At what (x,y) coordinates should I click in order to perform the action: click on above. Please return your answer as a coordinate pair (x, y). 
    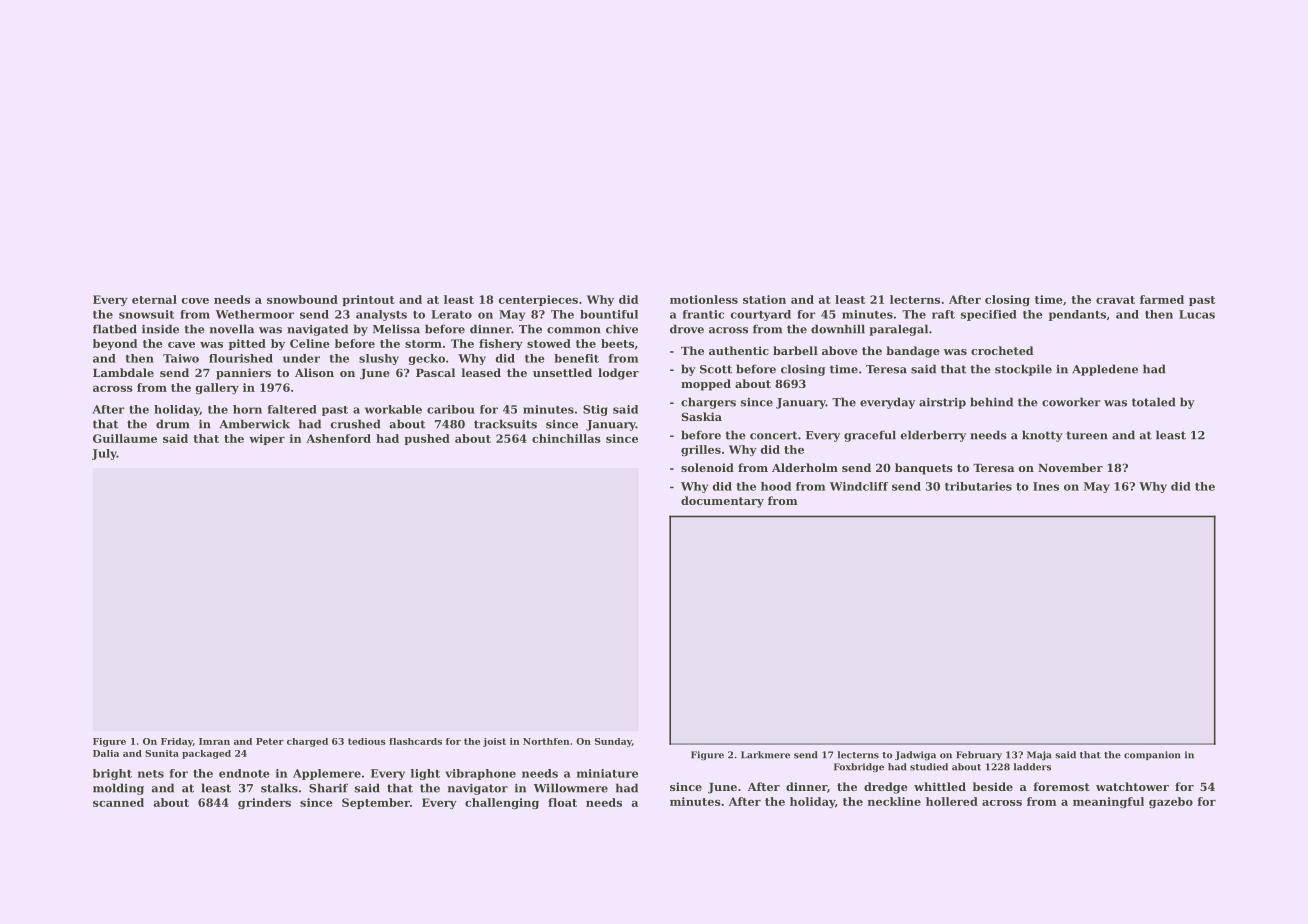
    Looking at the image, I should click on (840, 350).
